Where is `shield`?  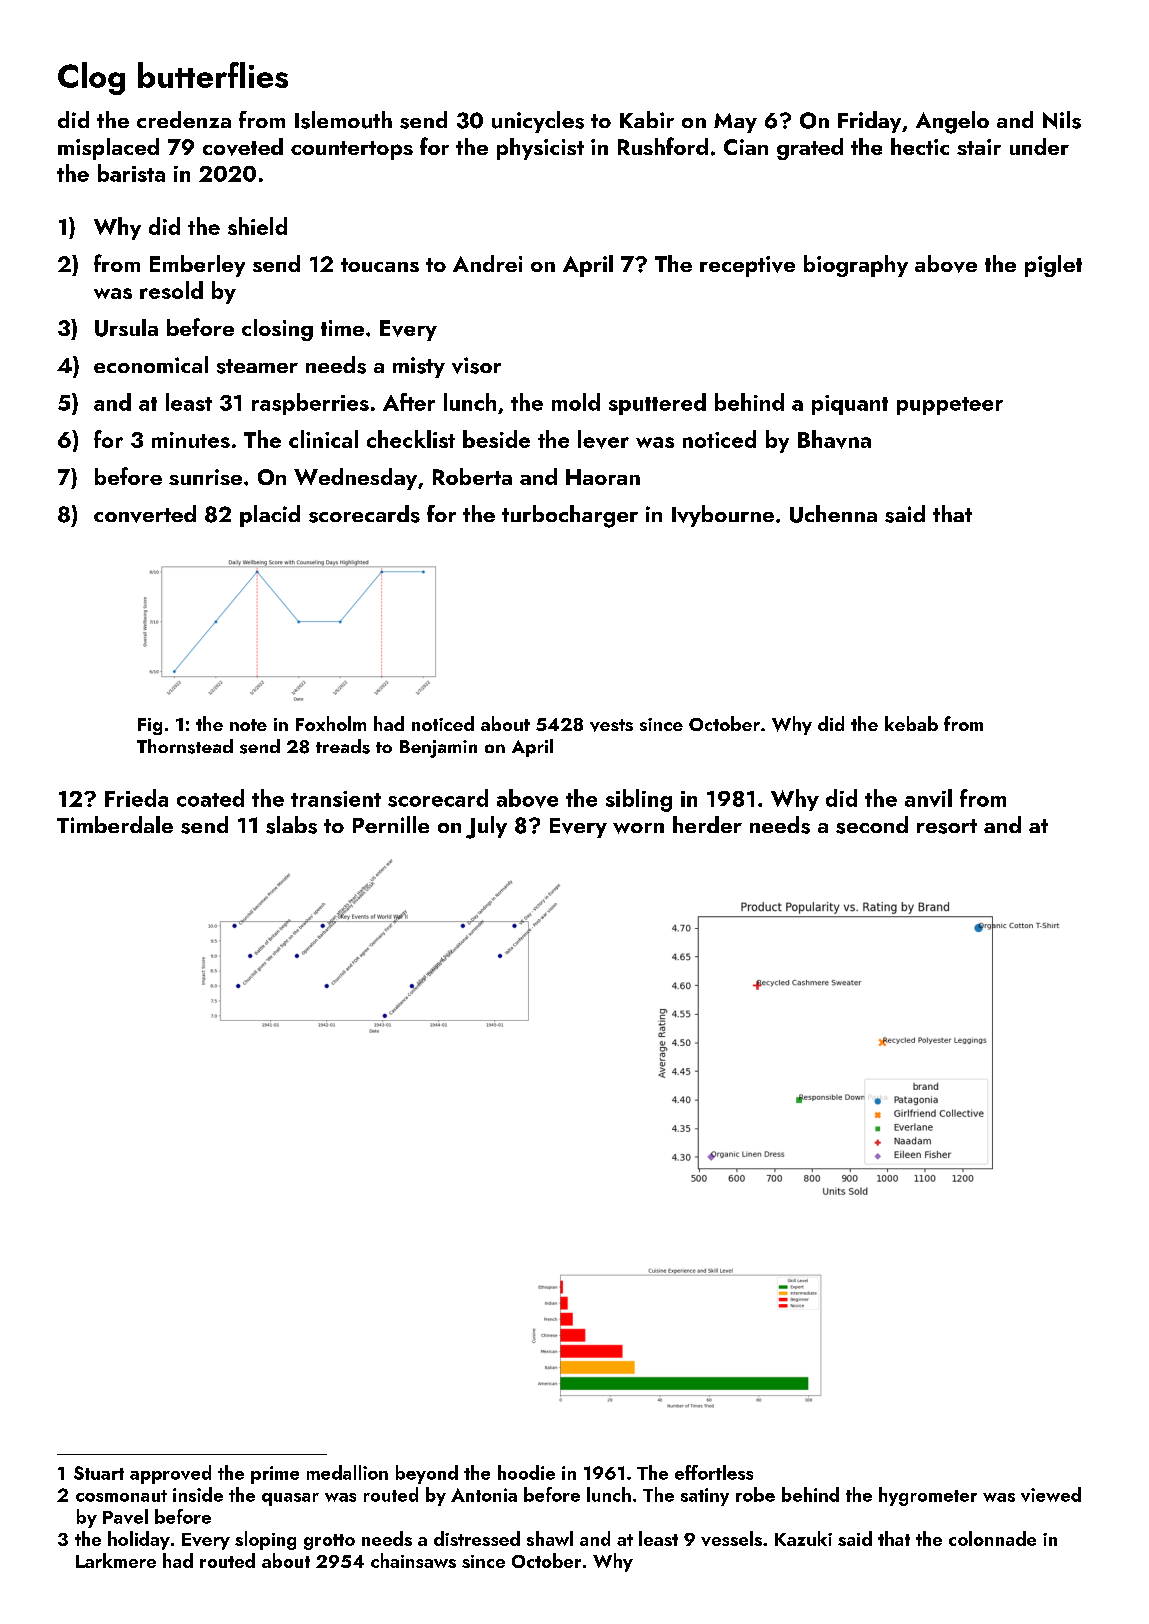
shield is located at coordinates (257, 226).
